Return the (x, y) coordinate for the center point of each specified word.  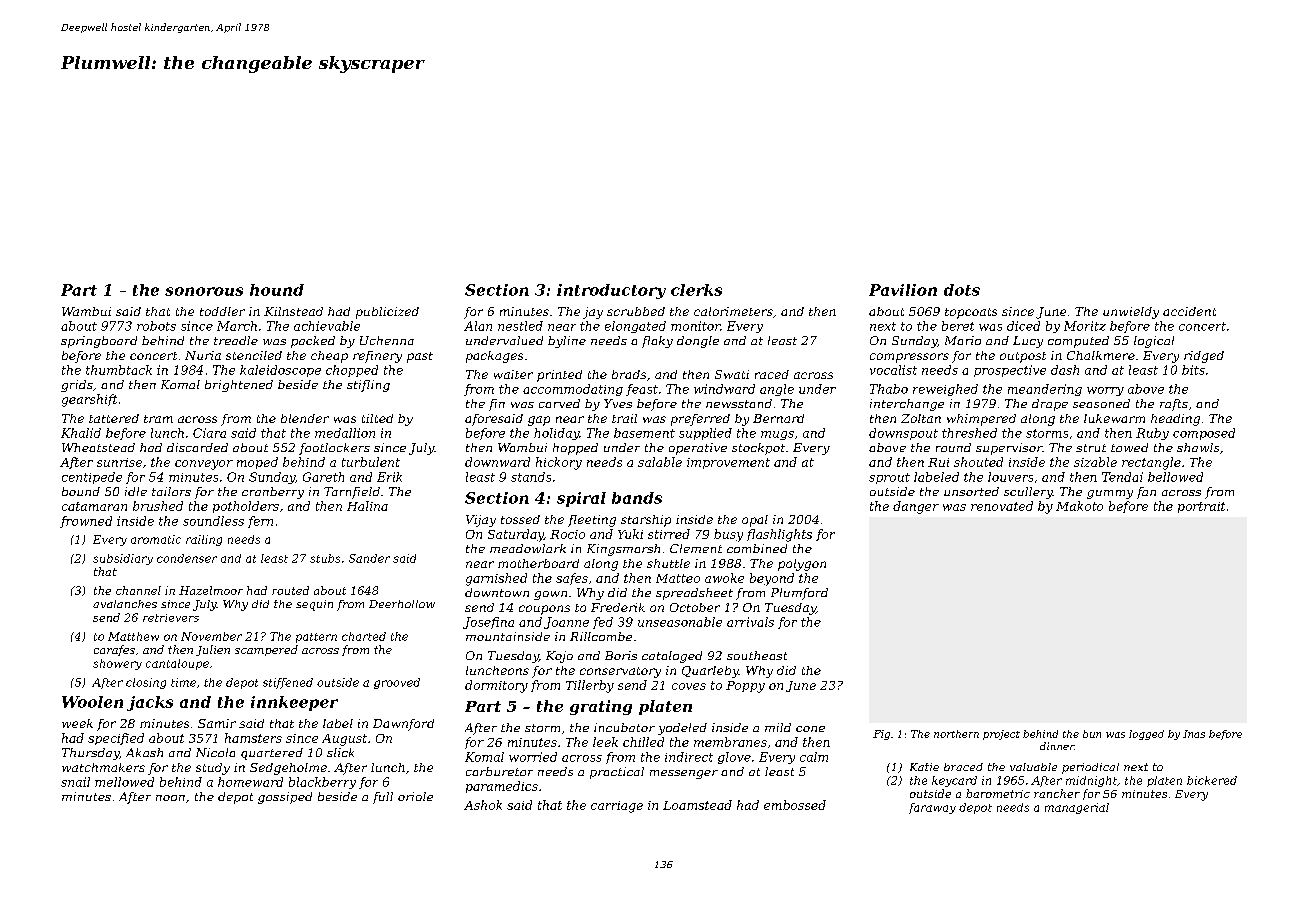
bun (1092, 734)
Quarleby (710, 672)
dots (962, 290)
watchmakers (103, 767)
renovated (1002, 506)
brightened (239, 386)
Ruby (1152, 434)
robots (156, 326)
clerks (696, 290)
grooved (397, 683)
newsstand (739, 403)
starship (646, 521)
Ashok (483, 805)
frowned (86, 522)
